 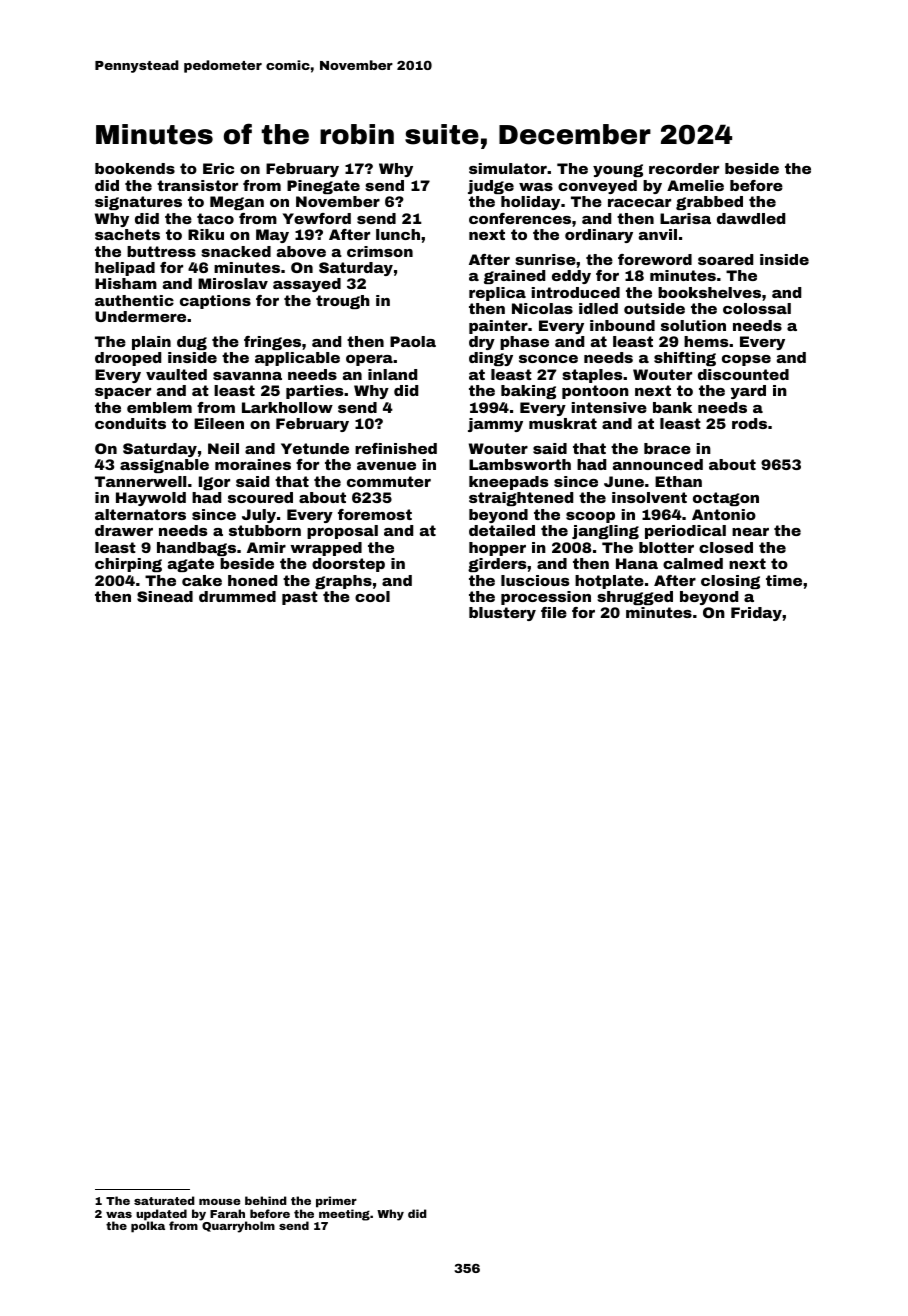 What do you see at coordinates (215, 302) in the image?
I see `captions` at bounding box center [215, 302].
